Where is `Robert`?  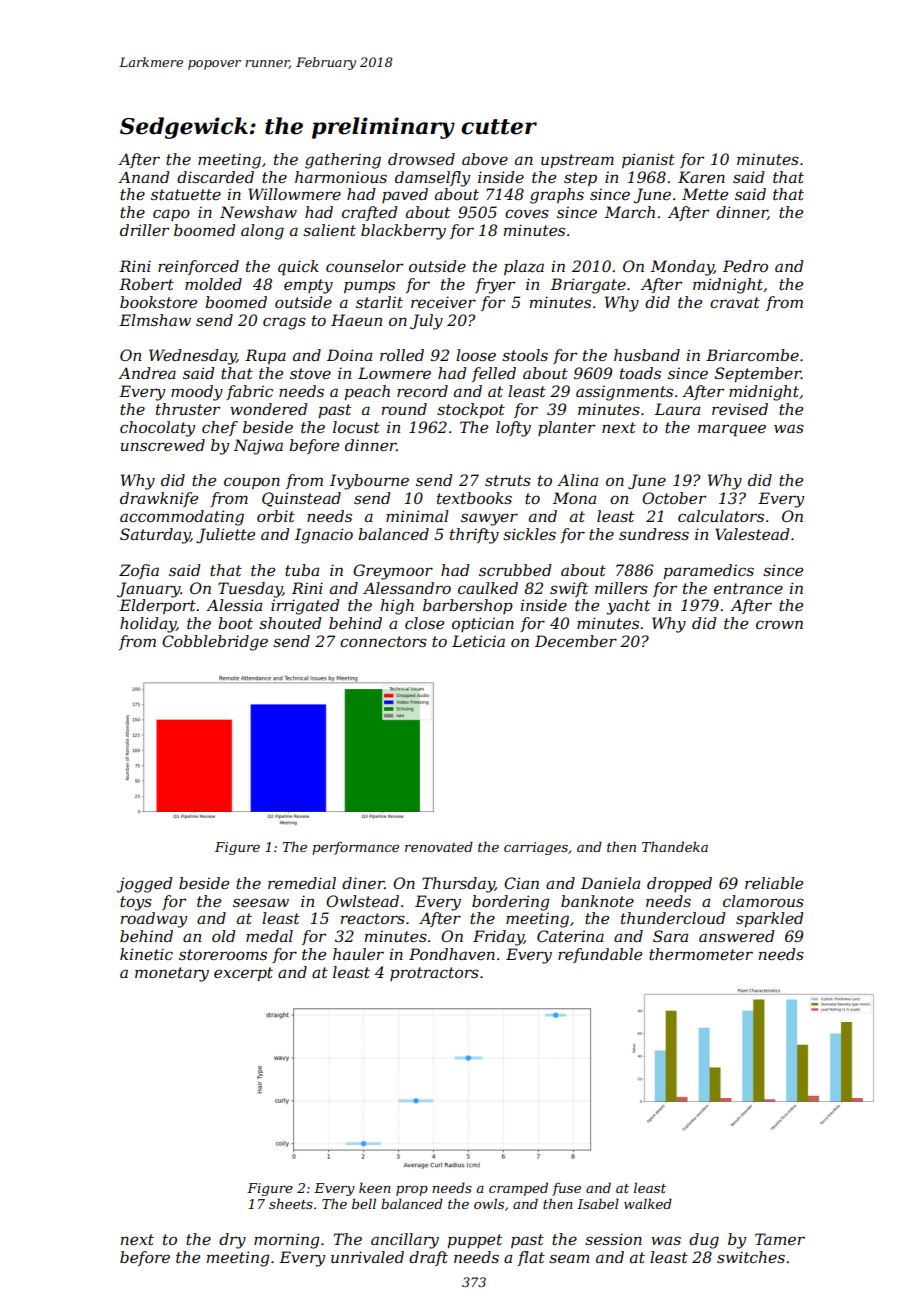
Robert is located at coordinates (146, 284).
